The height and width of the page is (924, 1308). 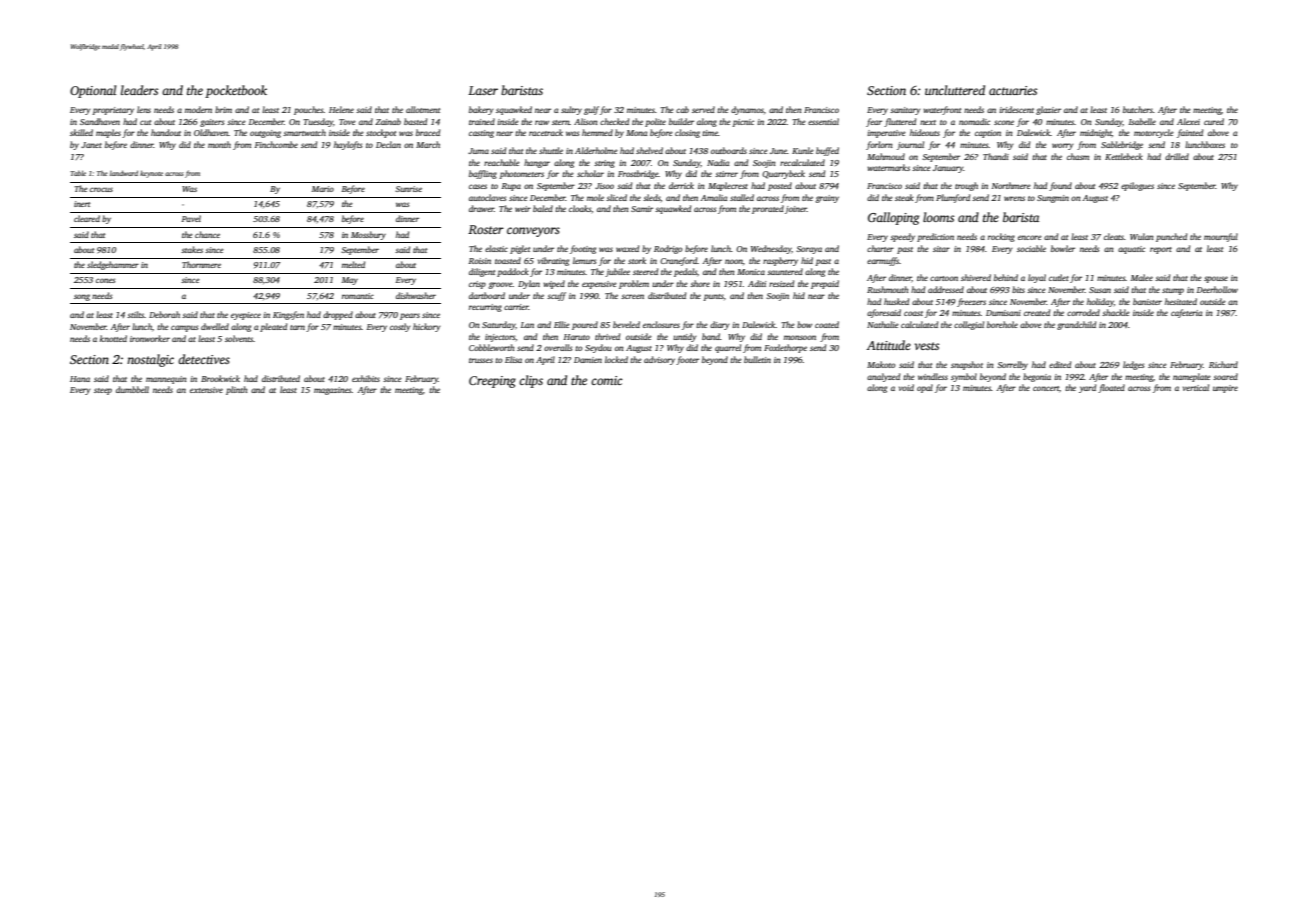 What do you see at coordinates (150, 360) in the page?
I see `nostalgic` at bounding box center [150, 360].
